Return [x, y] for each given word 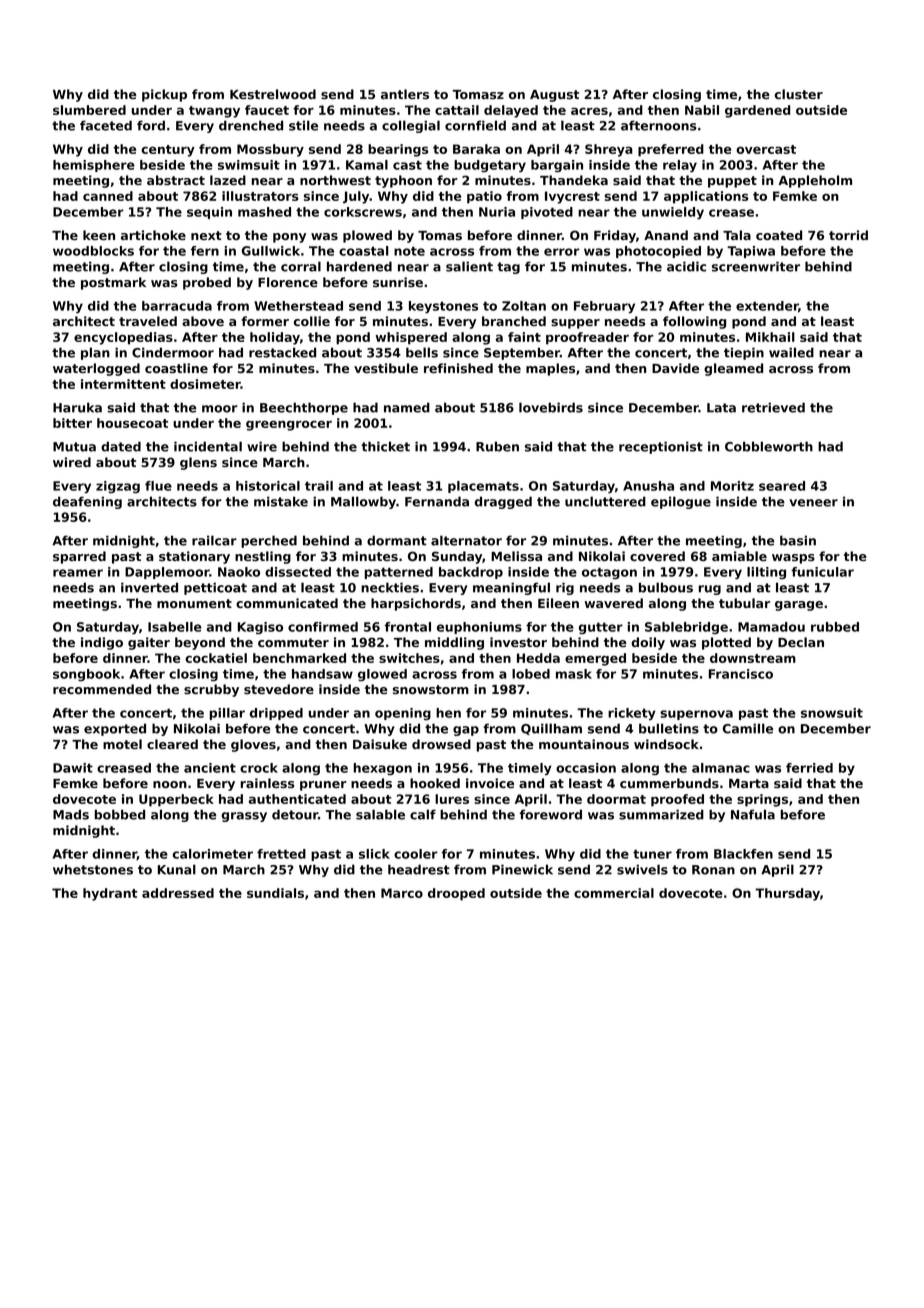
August [554, 96]
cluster [799, 94]
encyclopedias [123, 338]
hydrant [110, 894]
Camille [748, 728]
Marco [402, 893]
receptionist [661, 447]
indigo [102, 643]
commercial [614, 893]
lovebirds [551, 407]
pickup [164, 95]
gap [466, 731]
